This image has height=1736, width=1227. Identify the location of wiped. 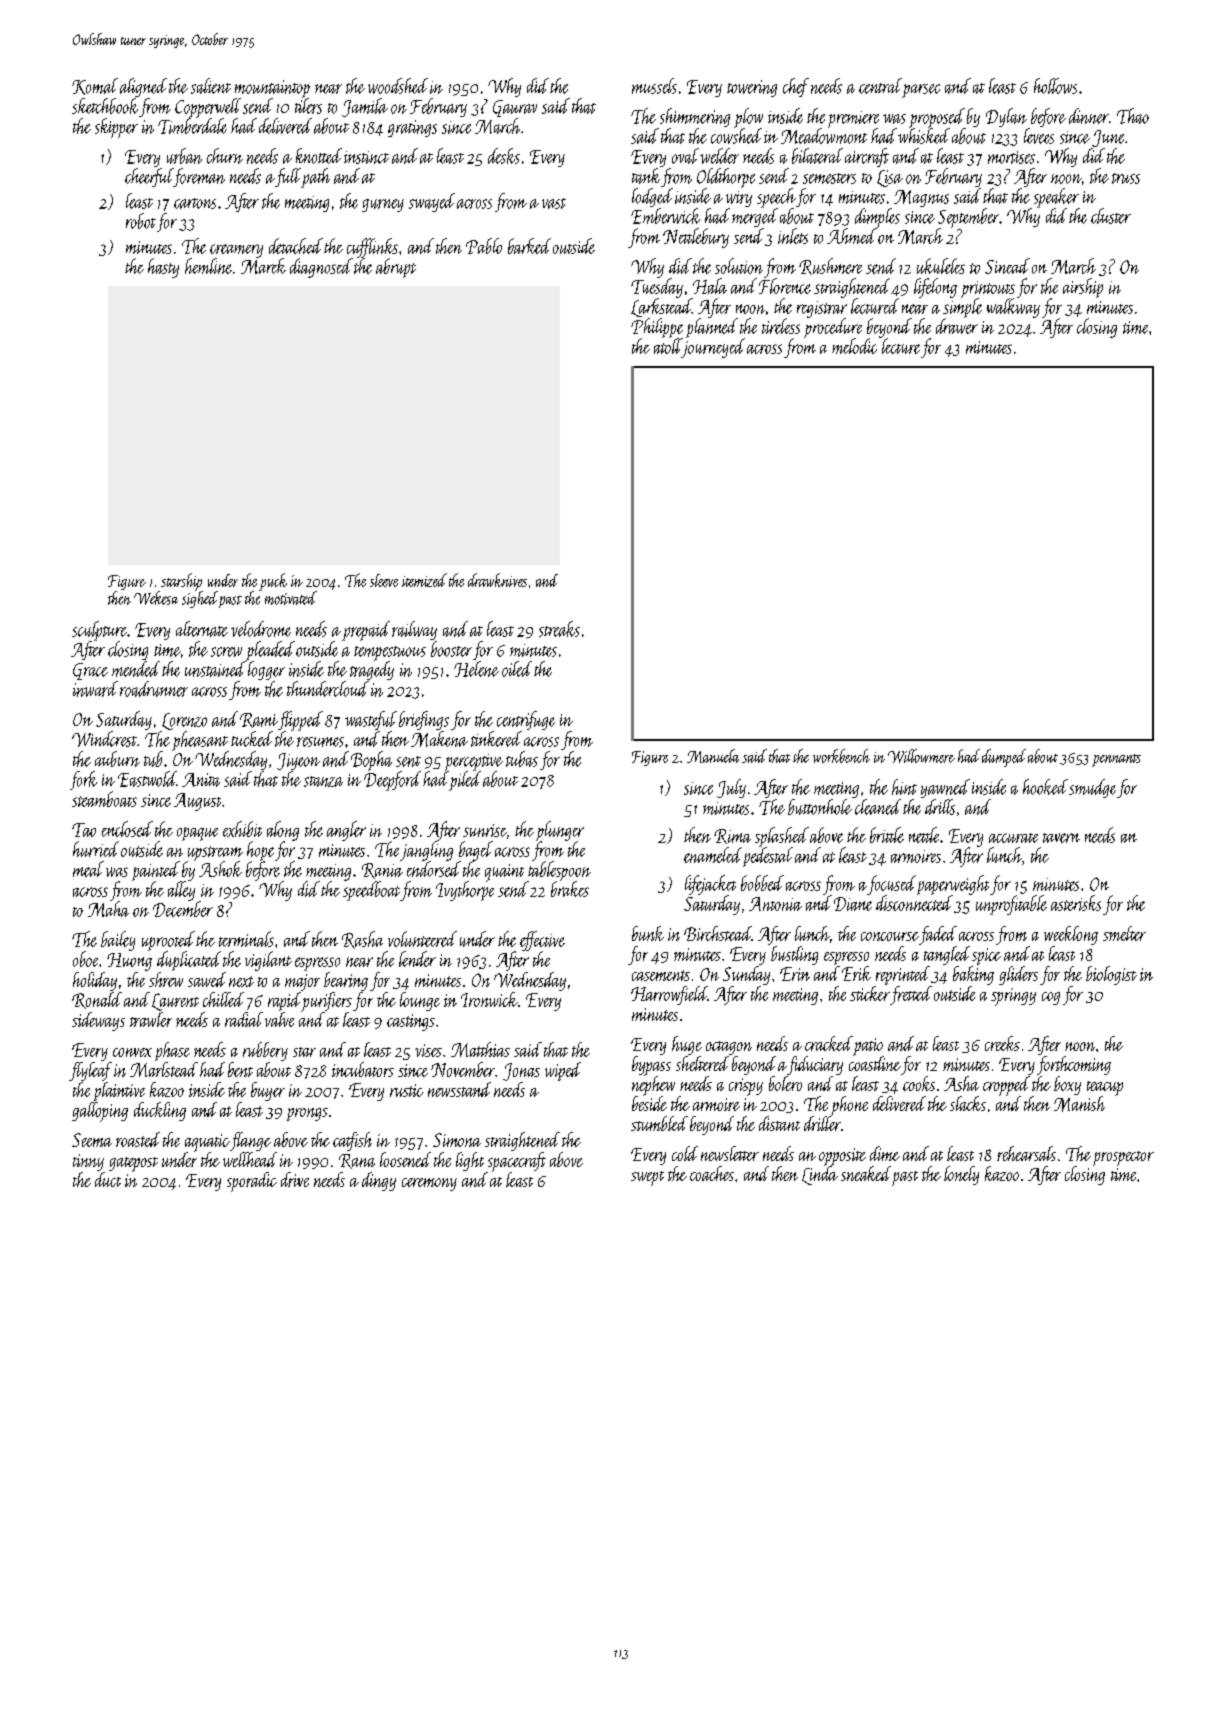
(563, 1071).
